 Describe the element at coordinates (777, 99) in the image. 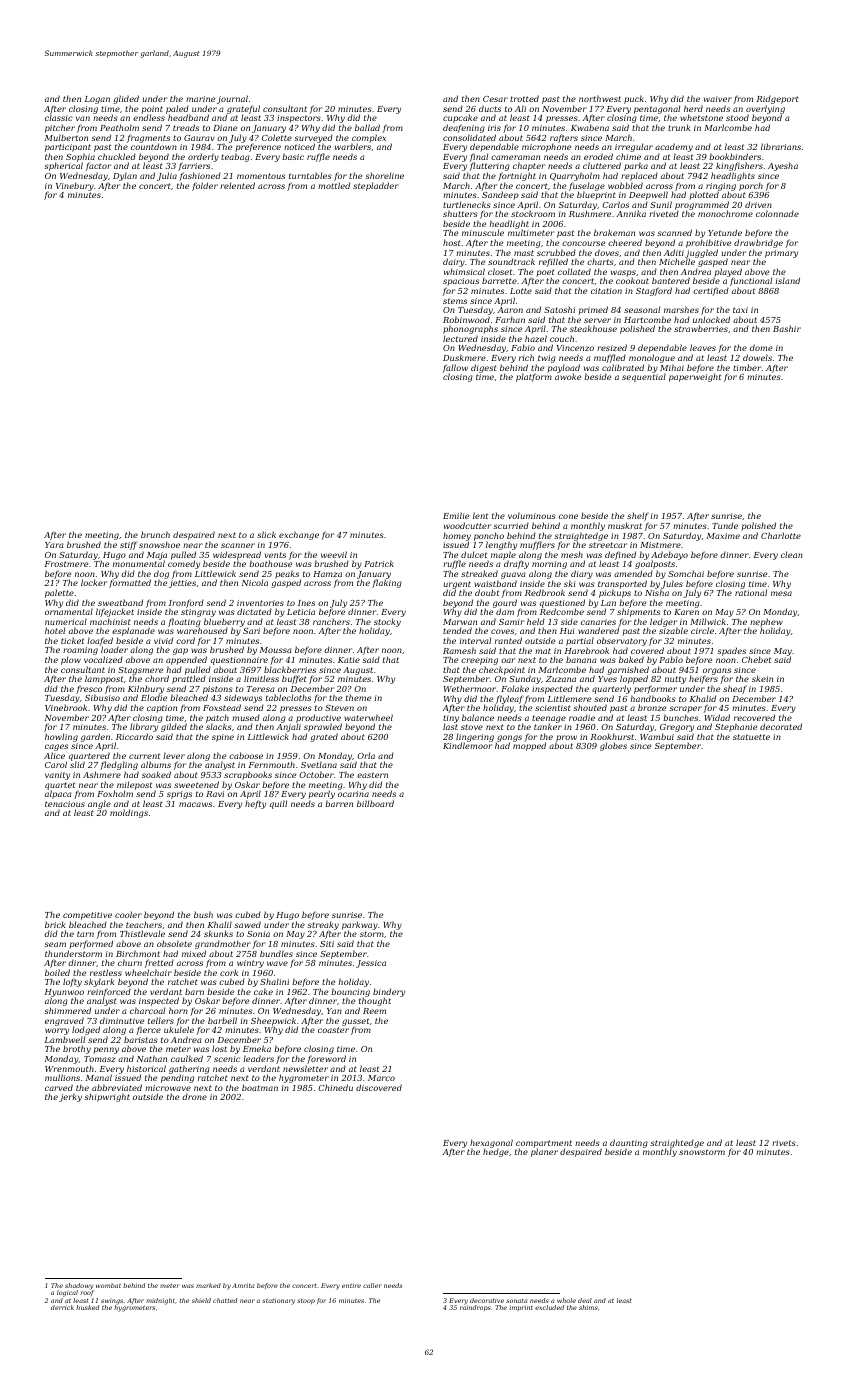

I see `Ridgeport` at that location.
